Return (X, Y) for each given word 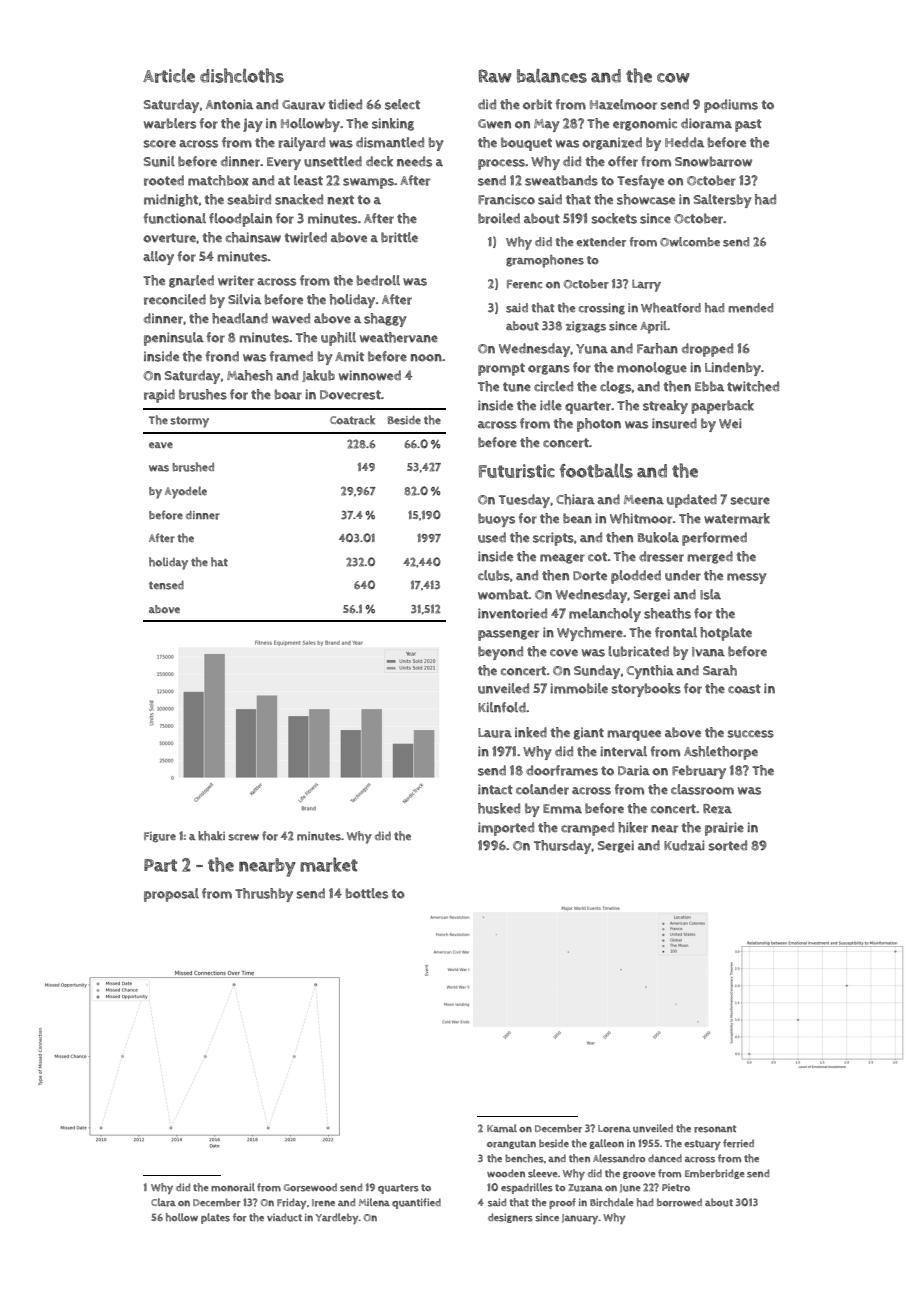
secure (750, 501)
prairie (724, 829)
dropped (707, 350)
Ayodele (186, 492)
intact (495, 789)
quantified (416, 1203)
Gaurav (303, 105)
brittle (399, 237)
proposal (171, 895)
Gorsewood (310, 1187)
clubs (494, 575)
